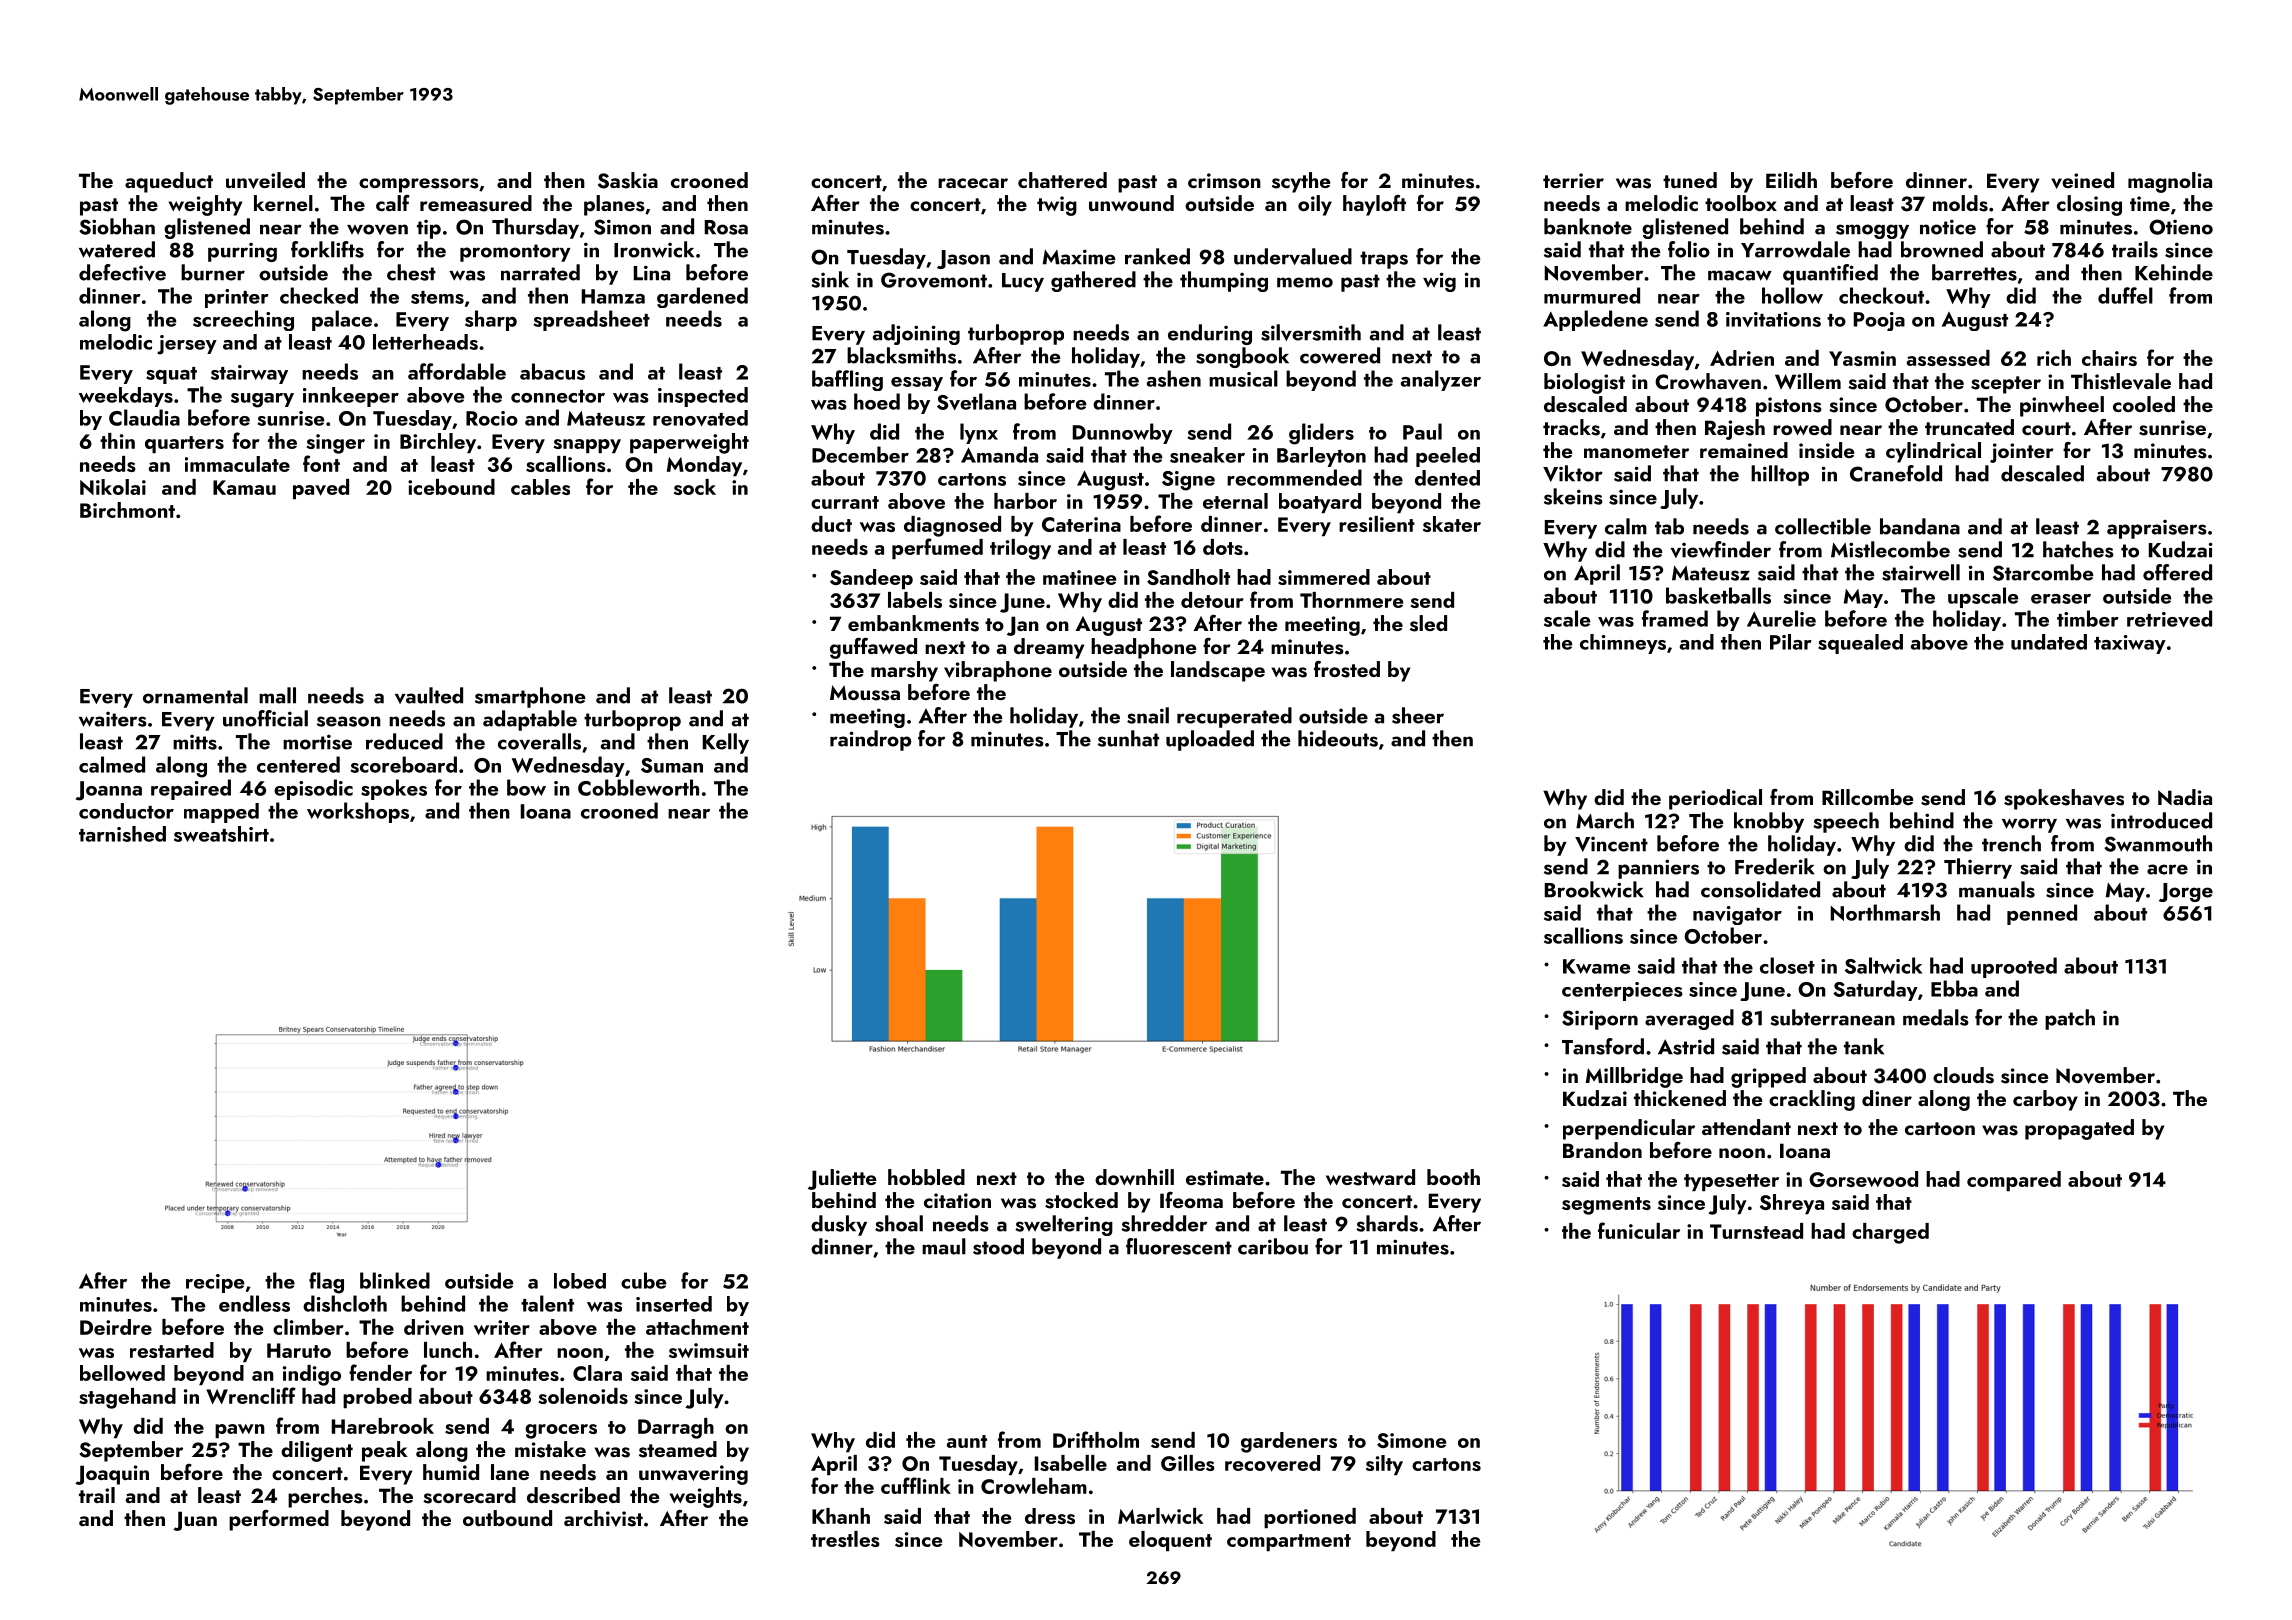 This document has height=1620, width=2292. I want to click on Cranefold, so click(1896, 473).
